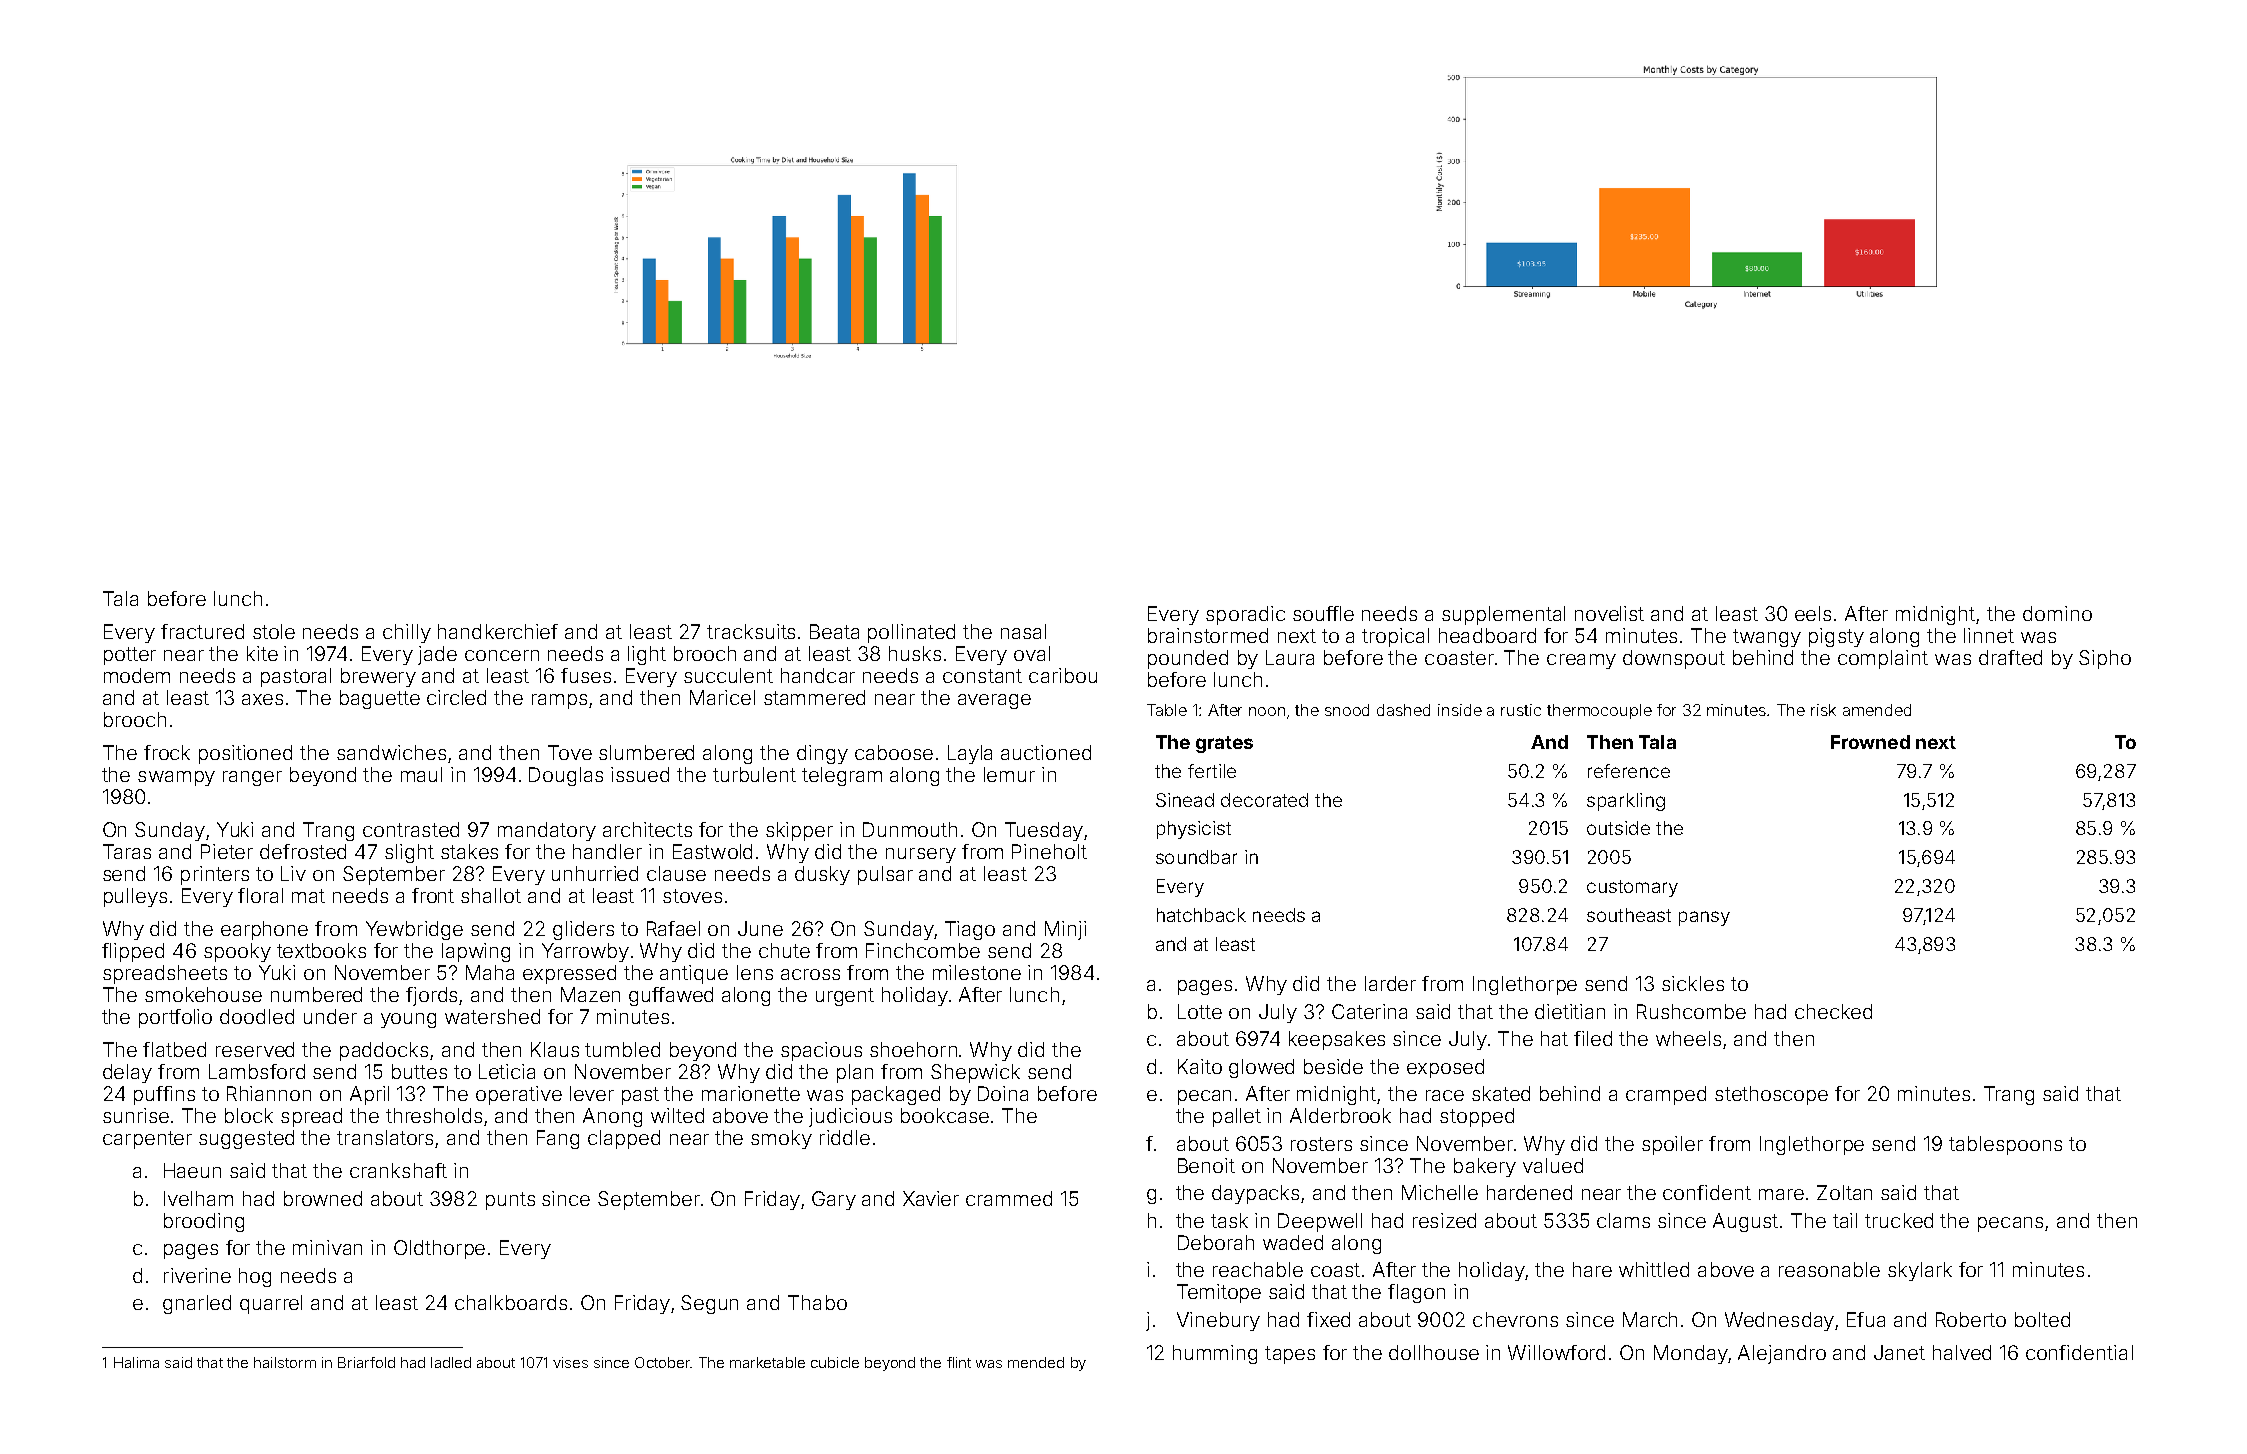  I want to click on pansy, so click(1704, 918).
